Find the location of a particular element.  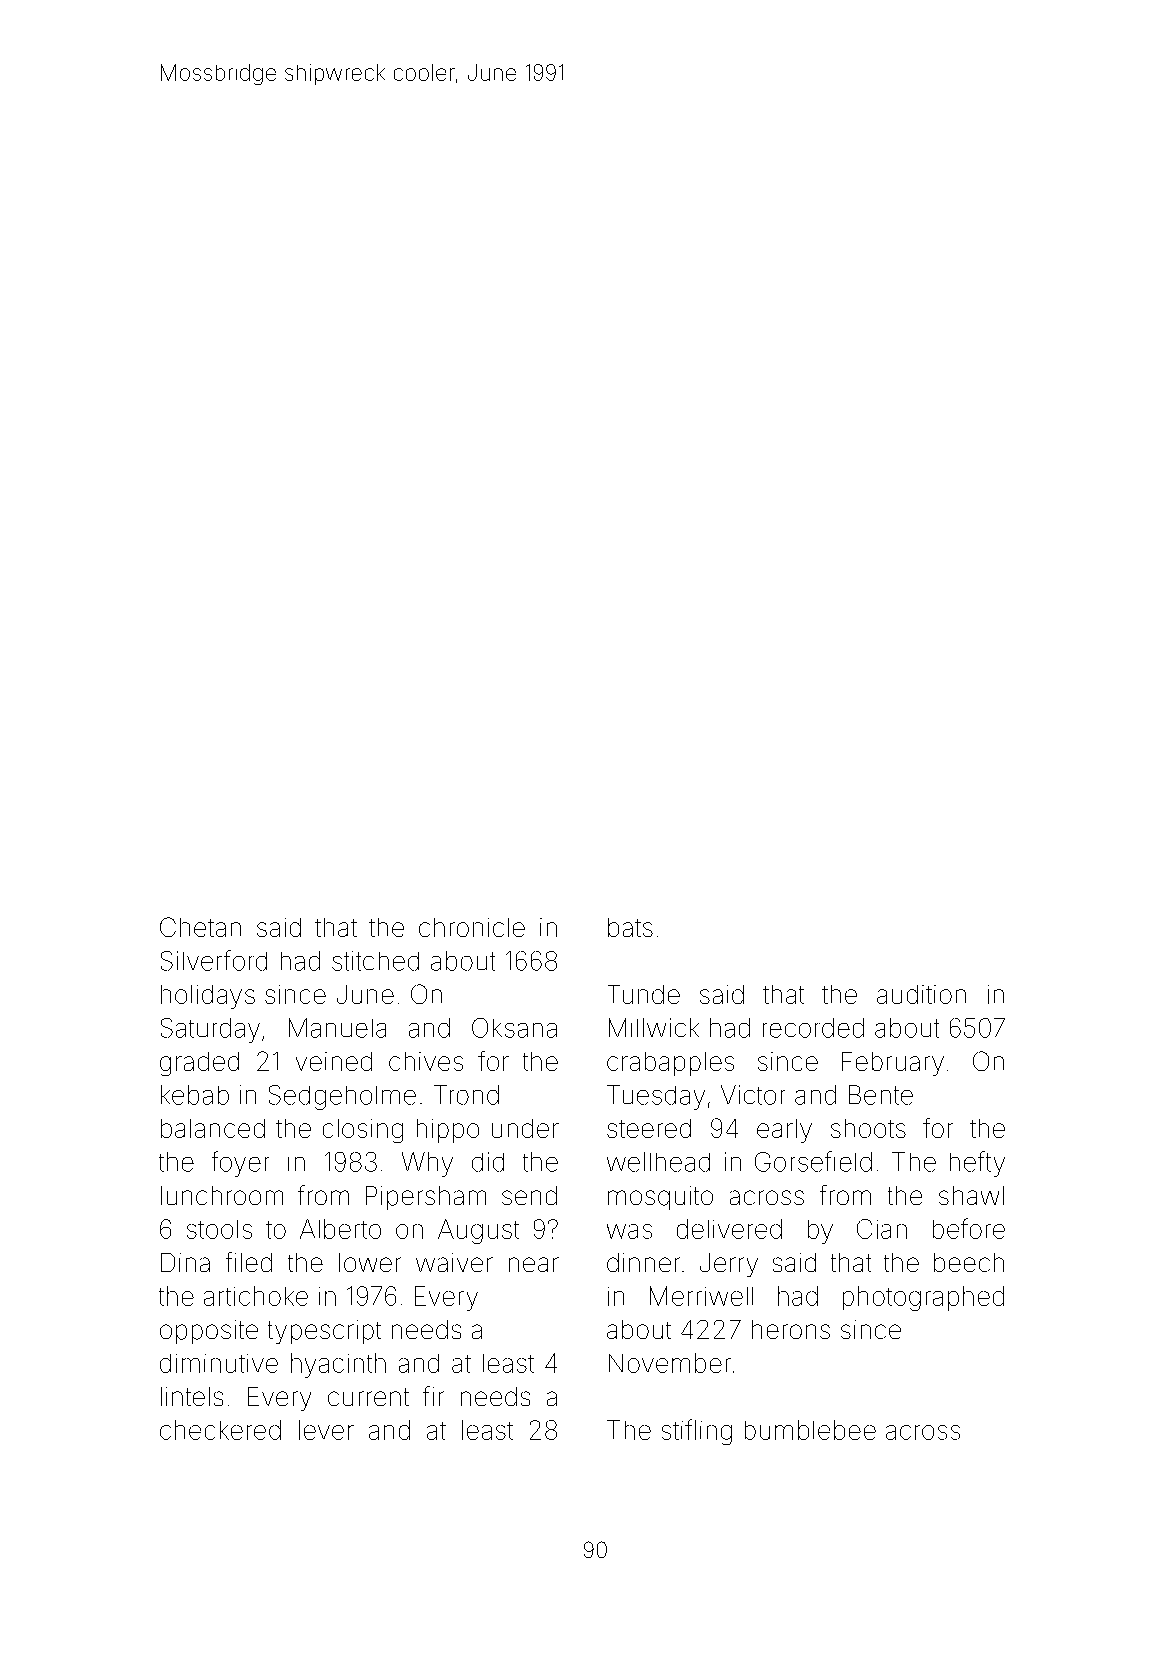

bats is located at coordinates (630, 927).
